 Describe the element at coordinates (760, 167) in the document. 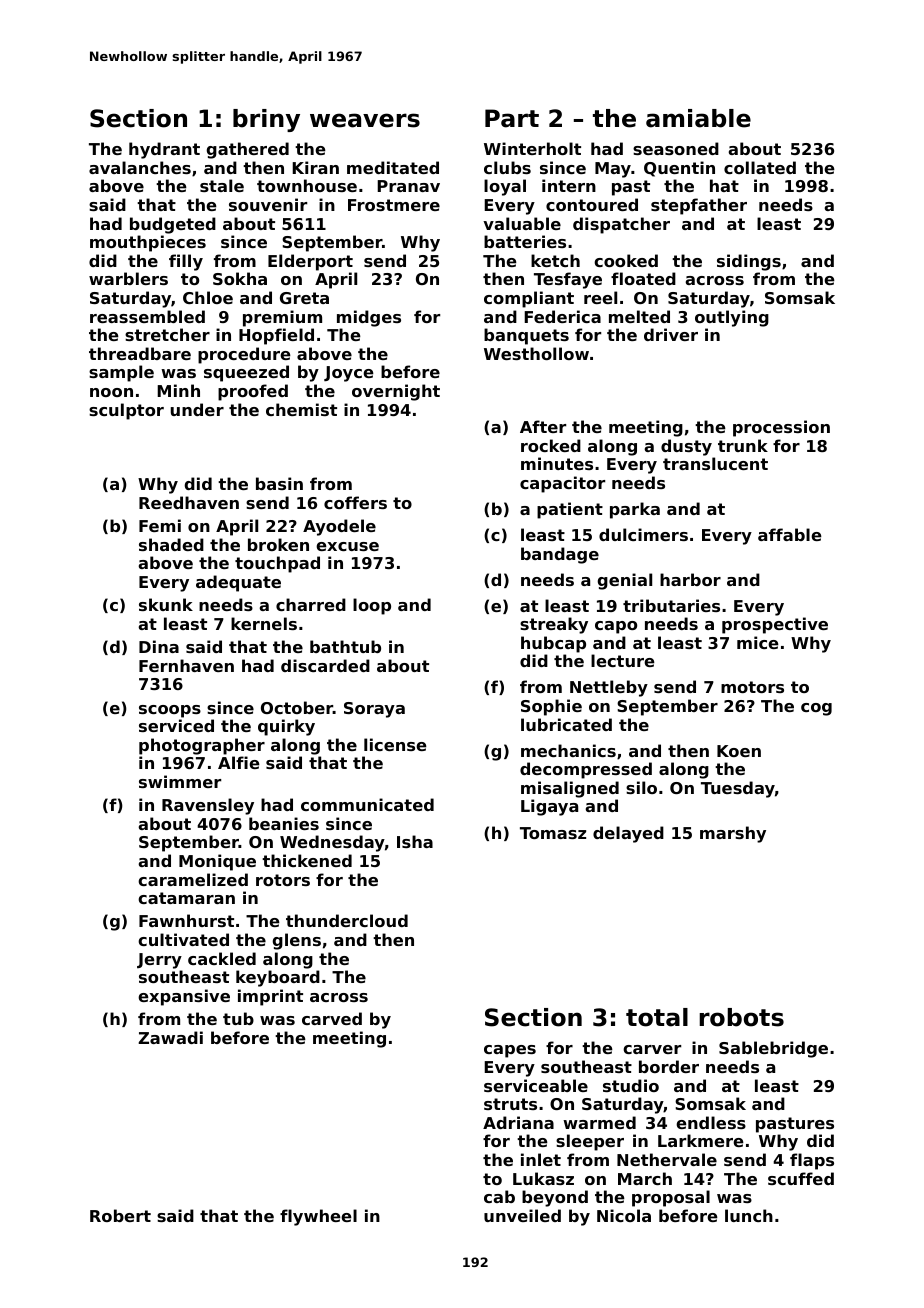

I see `collated` at that location.
